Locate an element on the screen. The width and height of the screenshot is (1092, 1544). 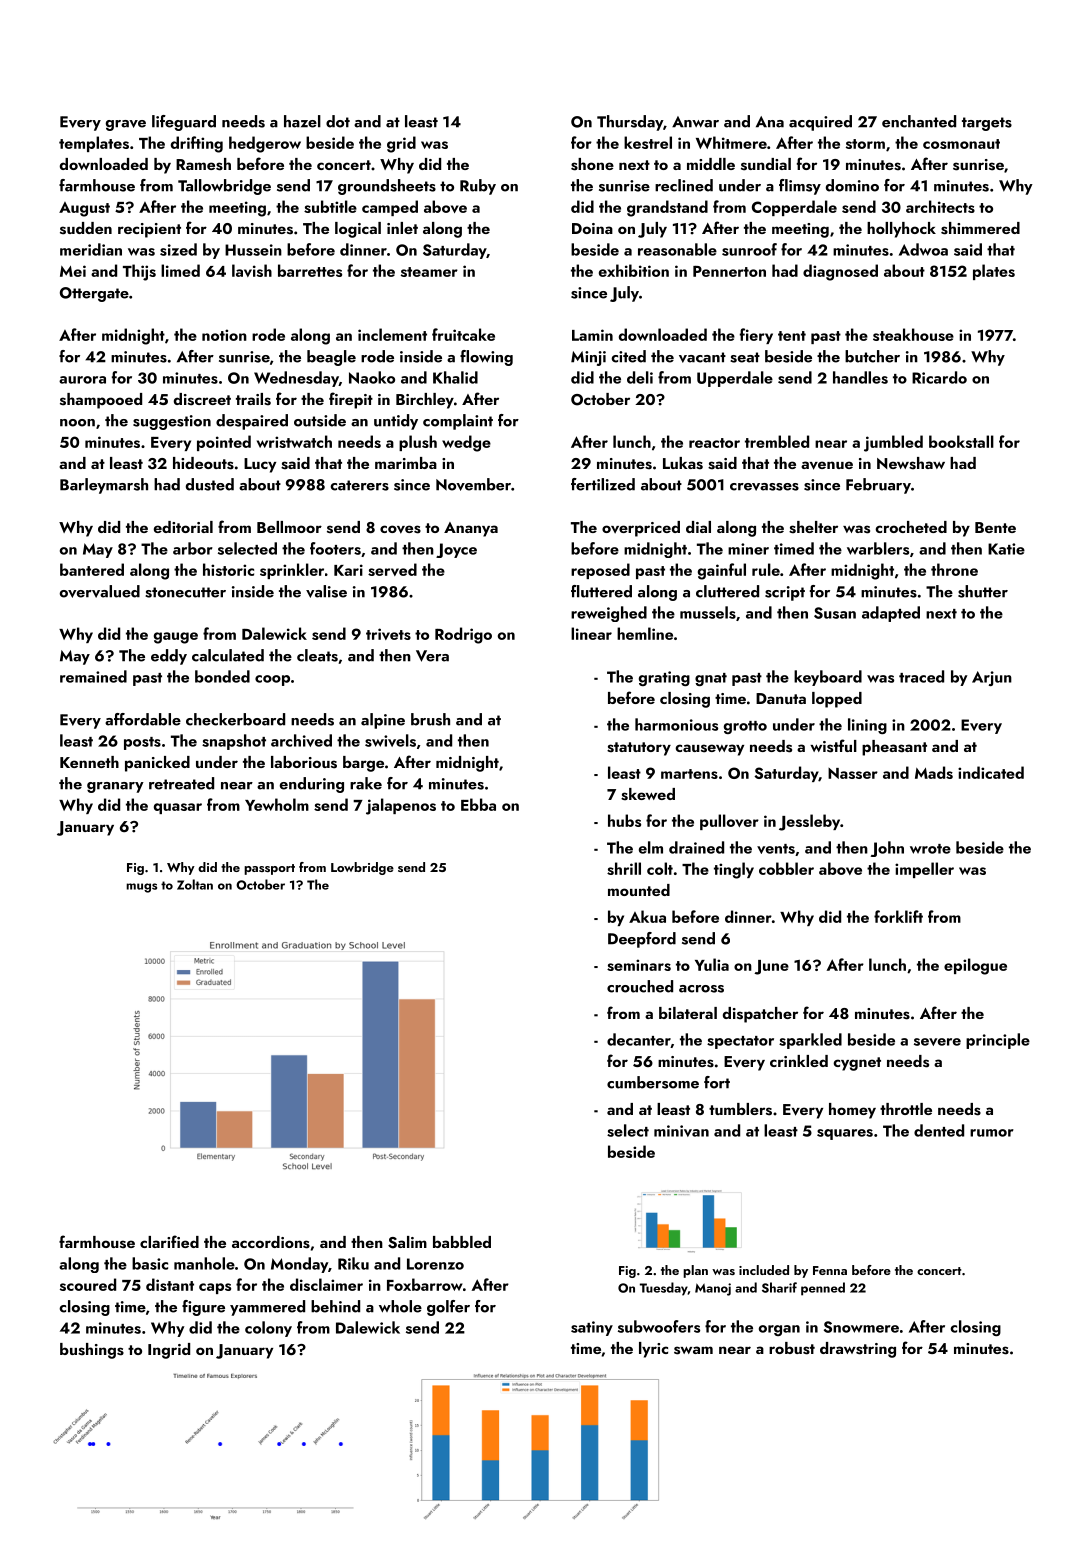
targets is located at coordinates (987, 124).
